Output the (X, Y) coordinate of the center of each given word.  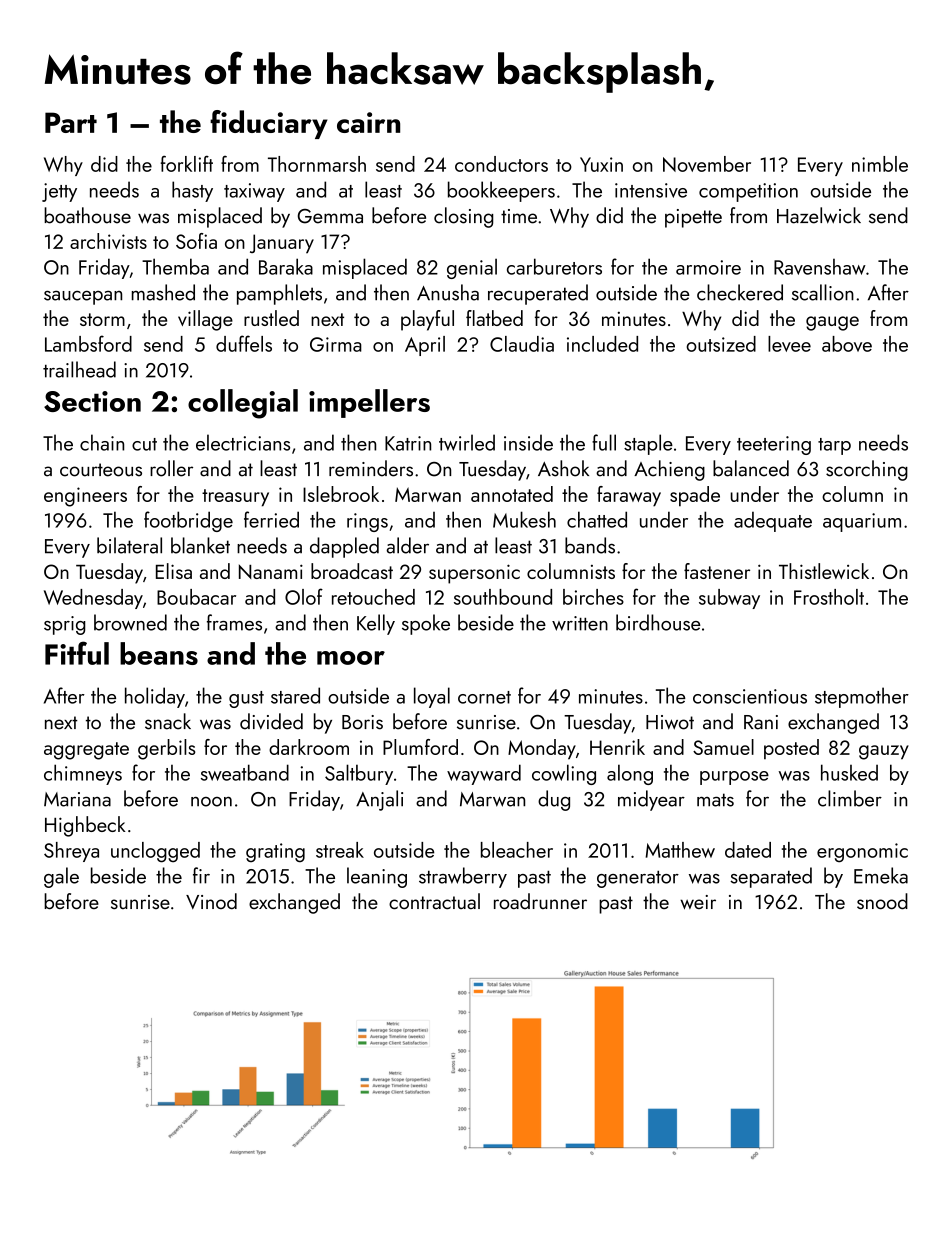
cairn (368, 122)
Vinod (211, 901)
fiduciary (269, 124)
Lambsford (88, 343)
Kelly (376, 624)
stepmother (862, 697)
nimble (880, 164)
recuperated (538, 294)
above (847, 344)
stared (295, 695)
